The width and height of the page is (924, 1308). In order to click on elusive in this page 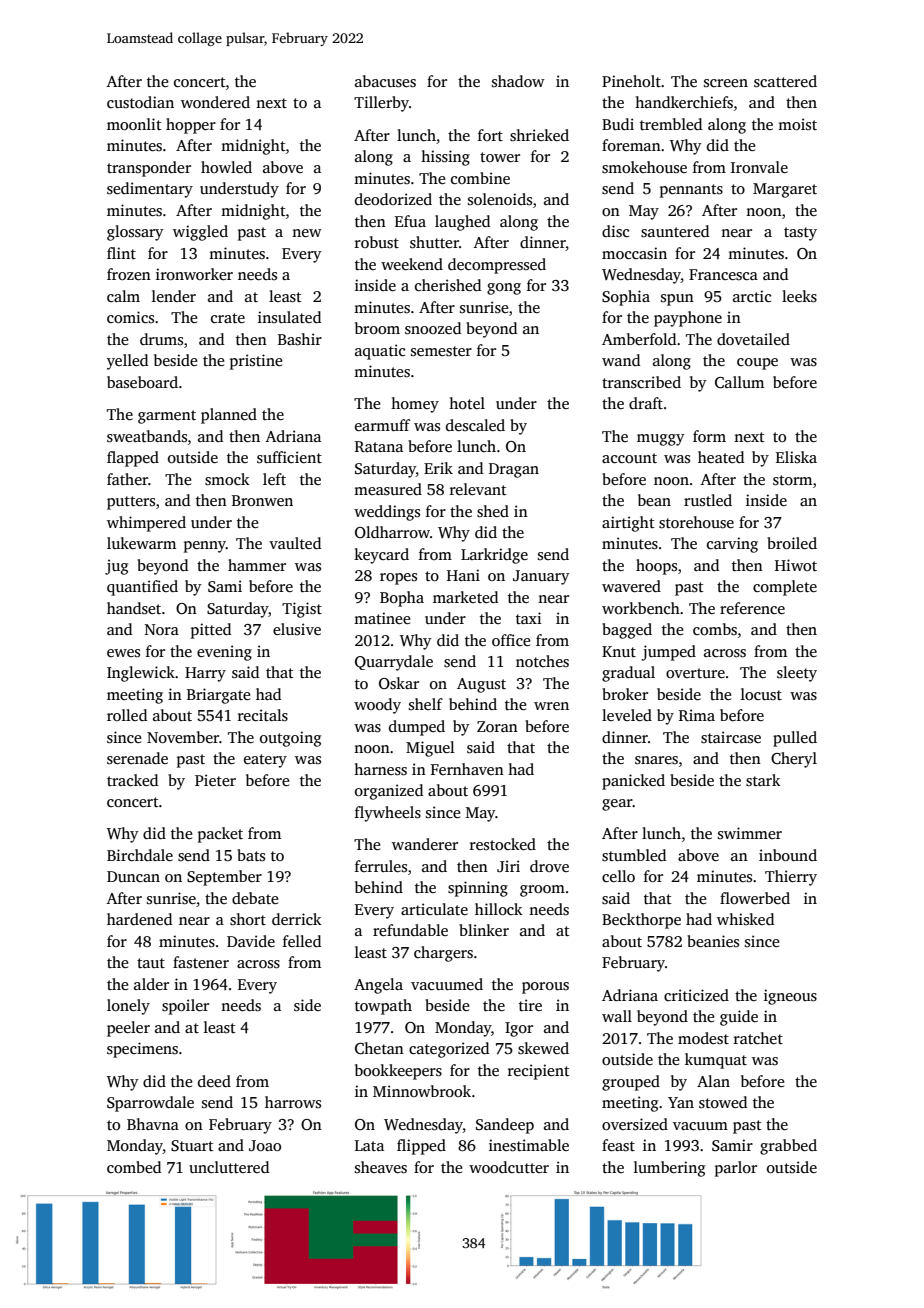, I will do `click(297, 629)`.
